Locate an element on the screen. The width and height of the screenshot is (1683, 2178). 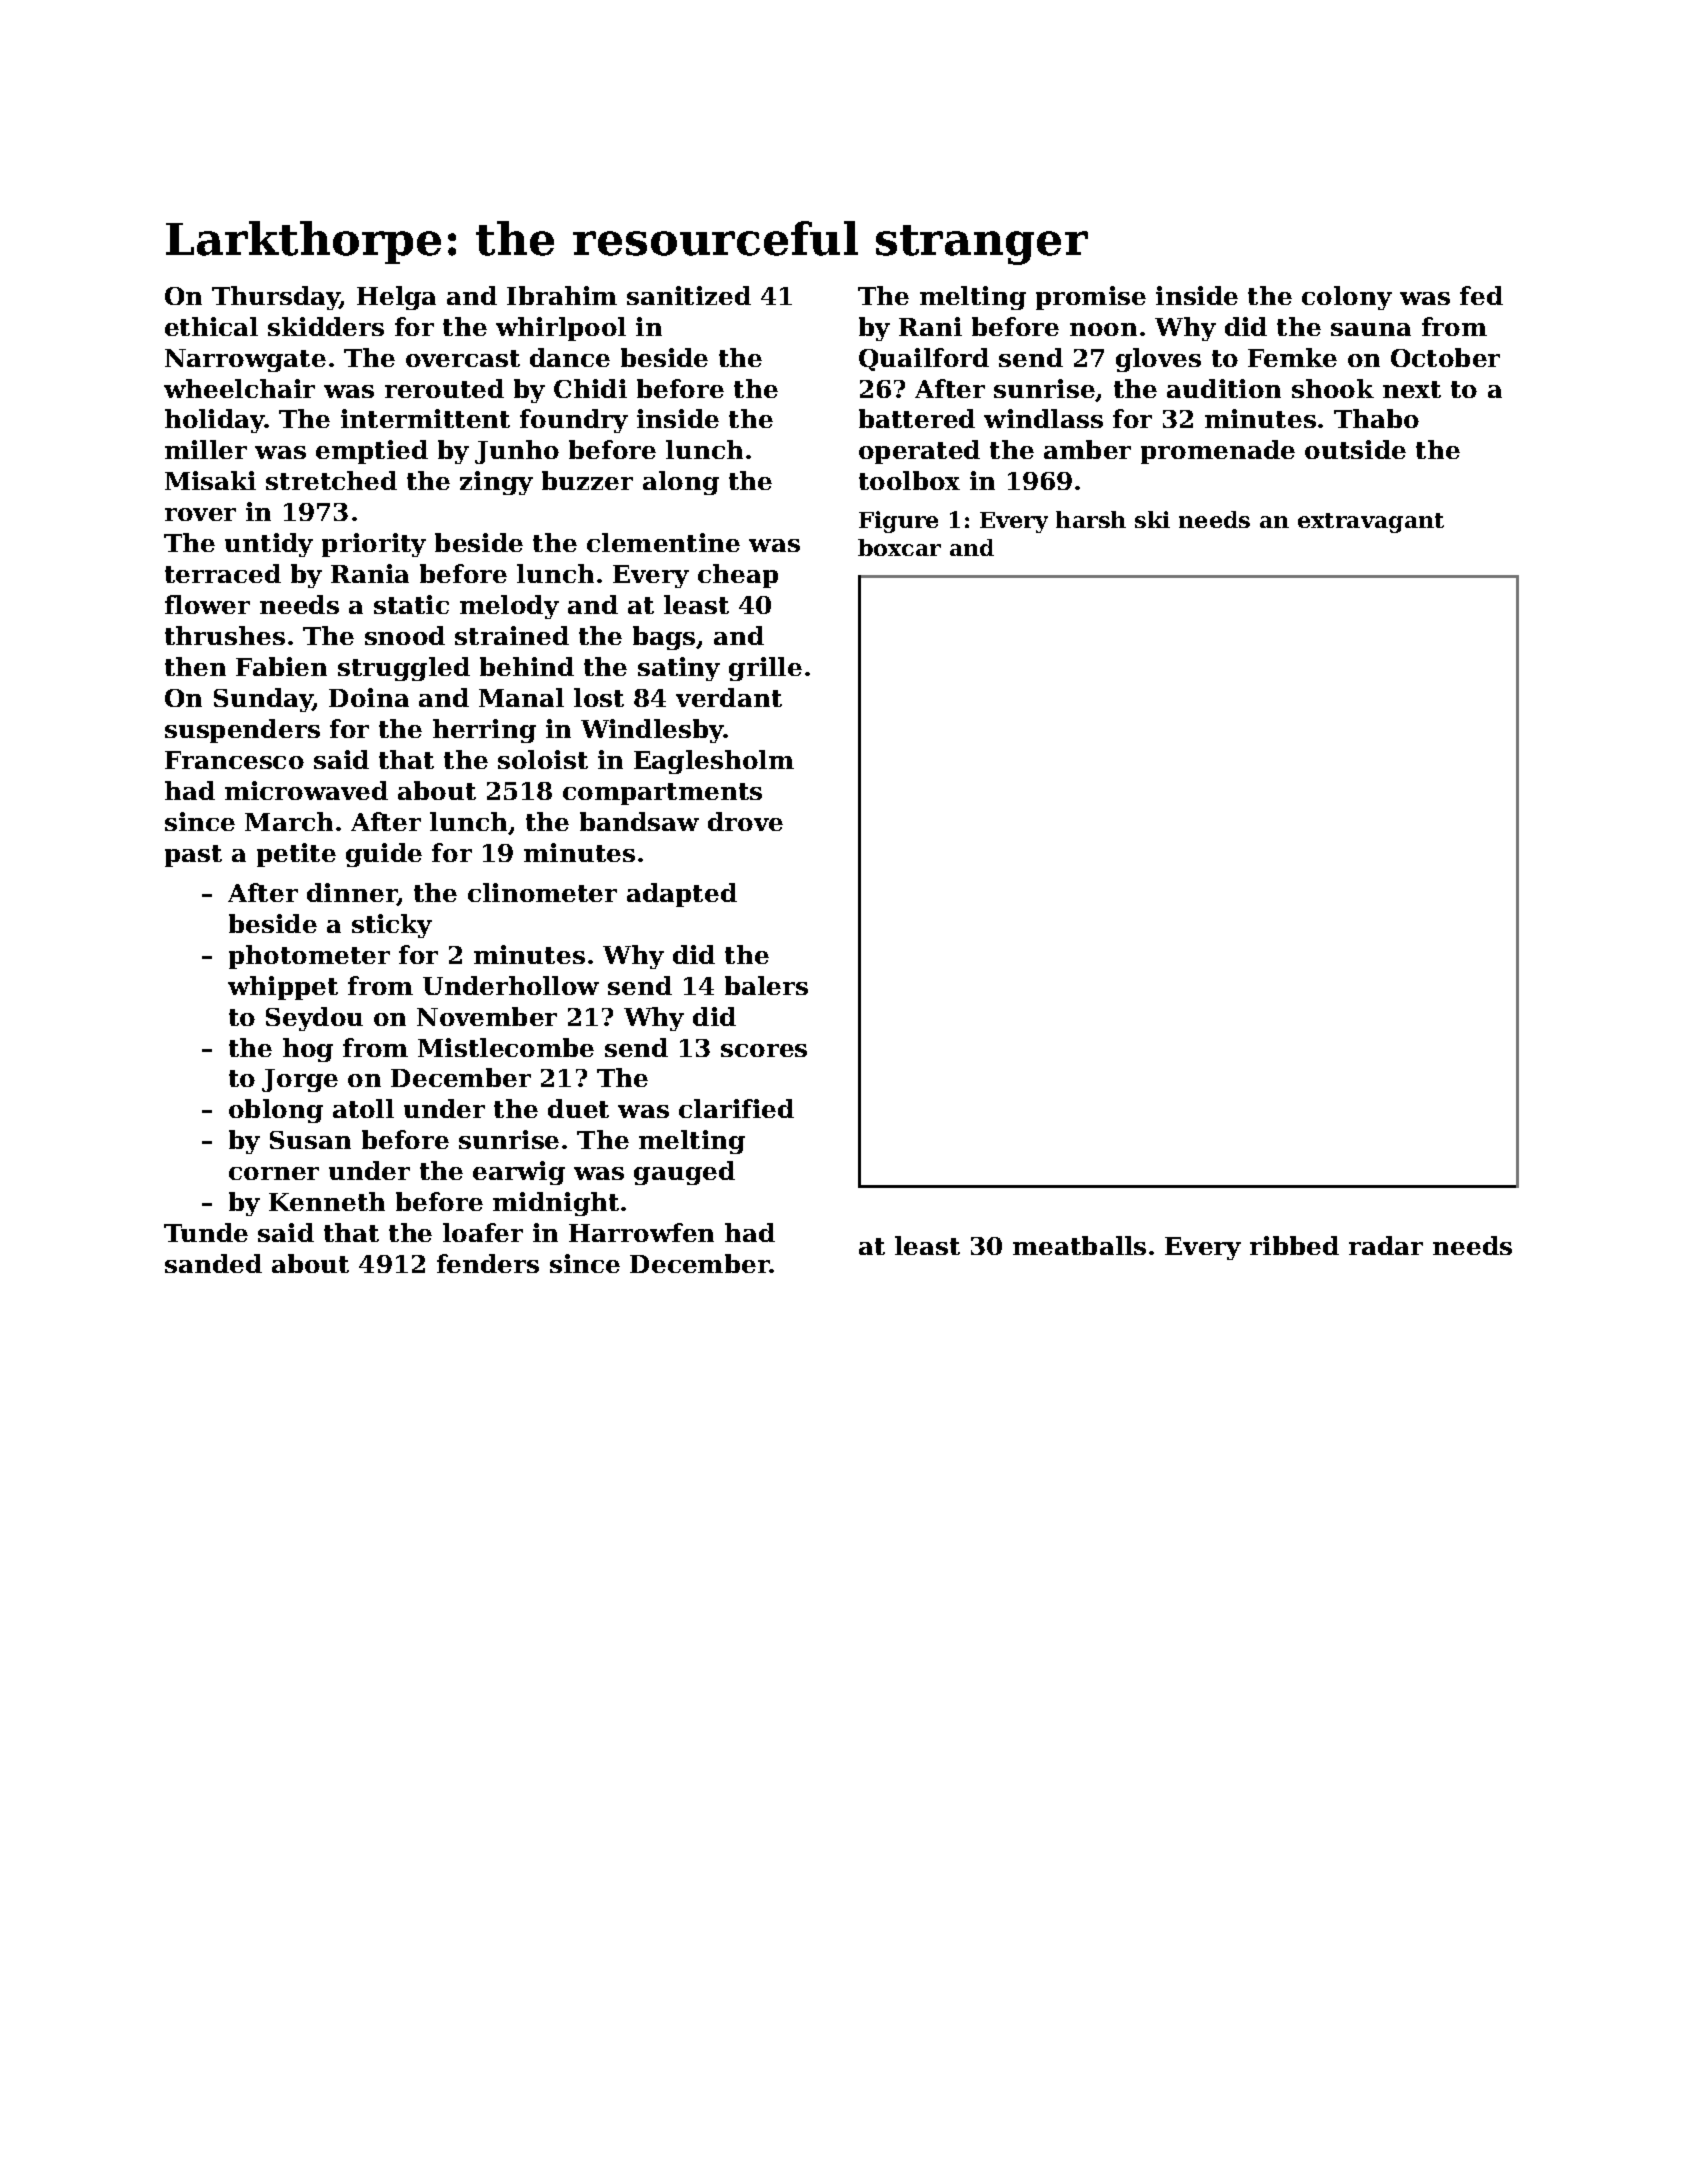
audition is located at coordinates (1224, 388).
